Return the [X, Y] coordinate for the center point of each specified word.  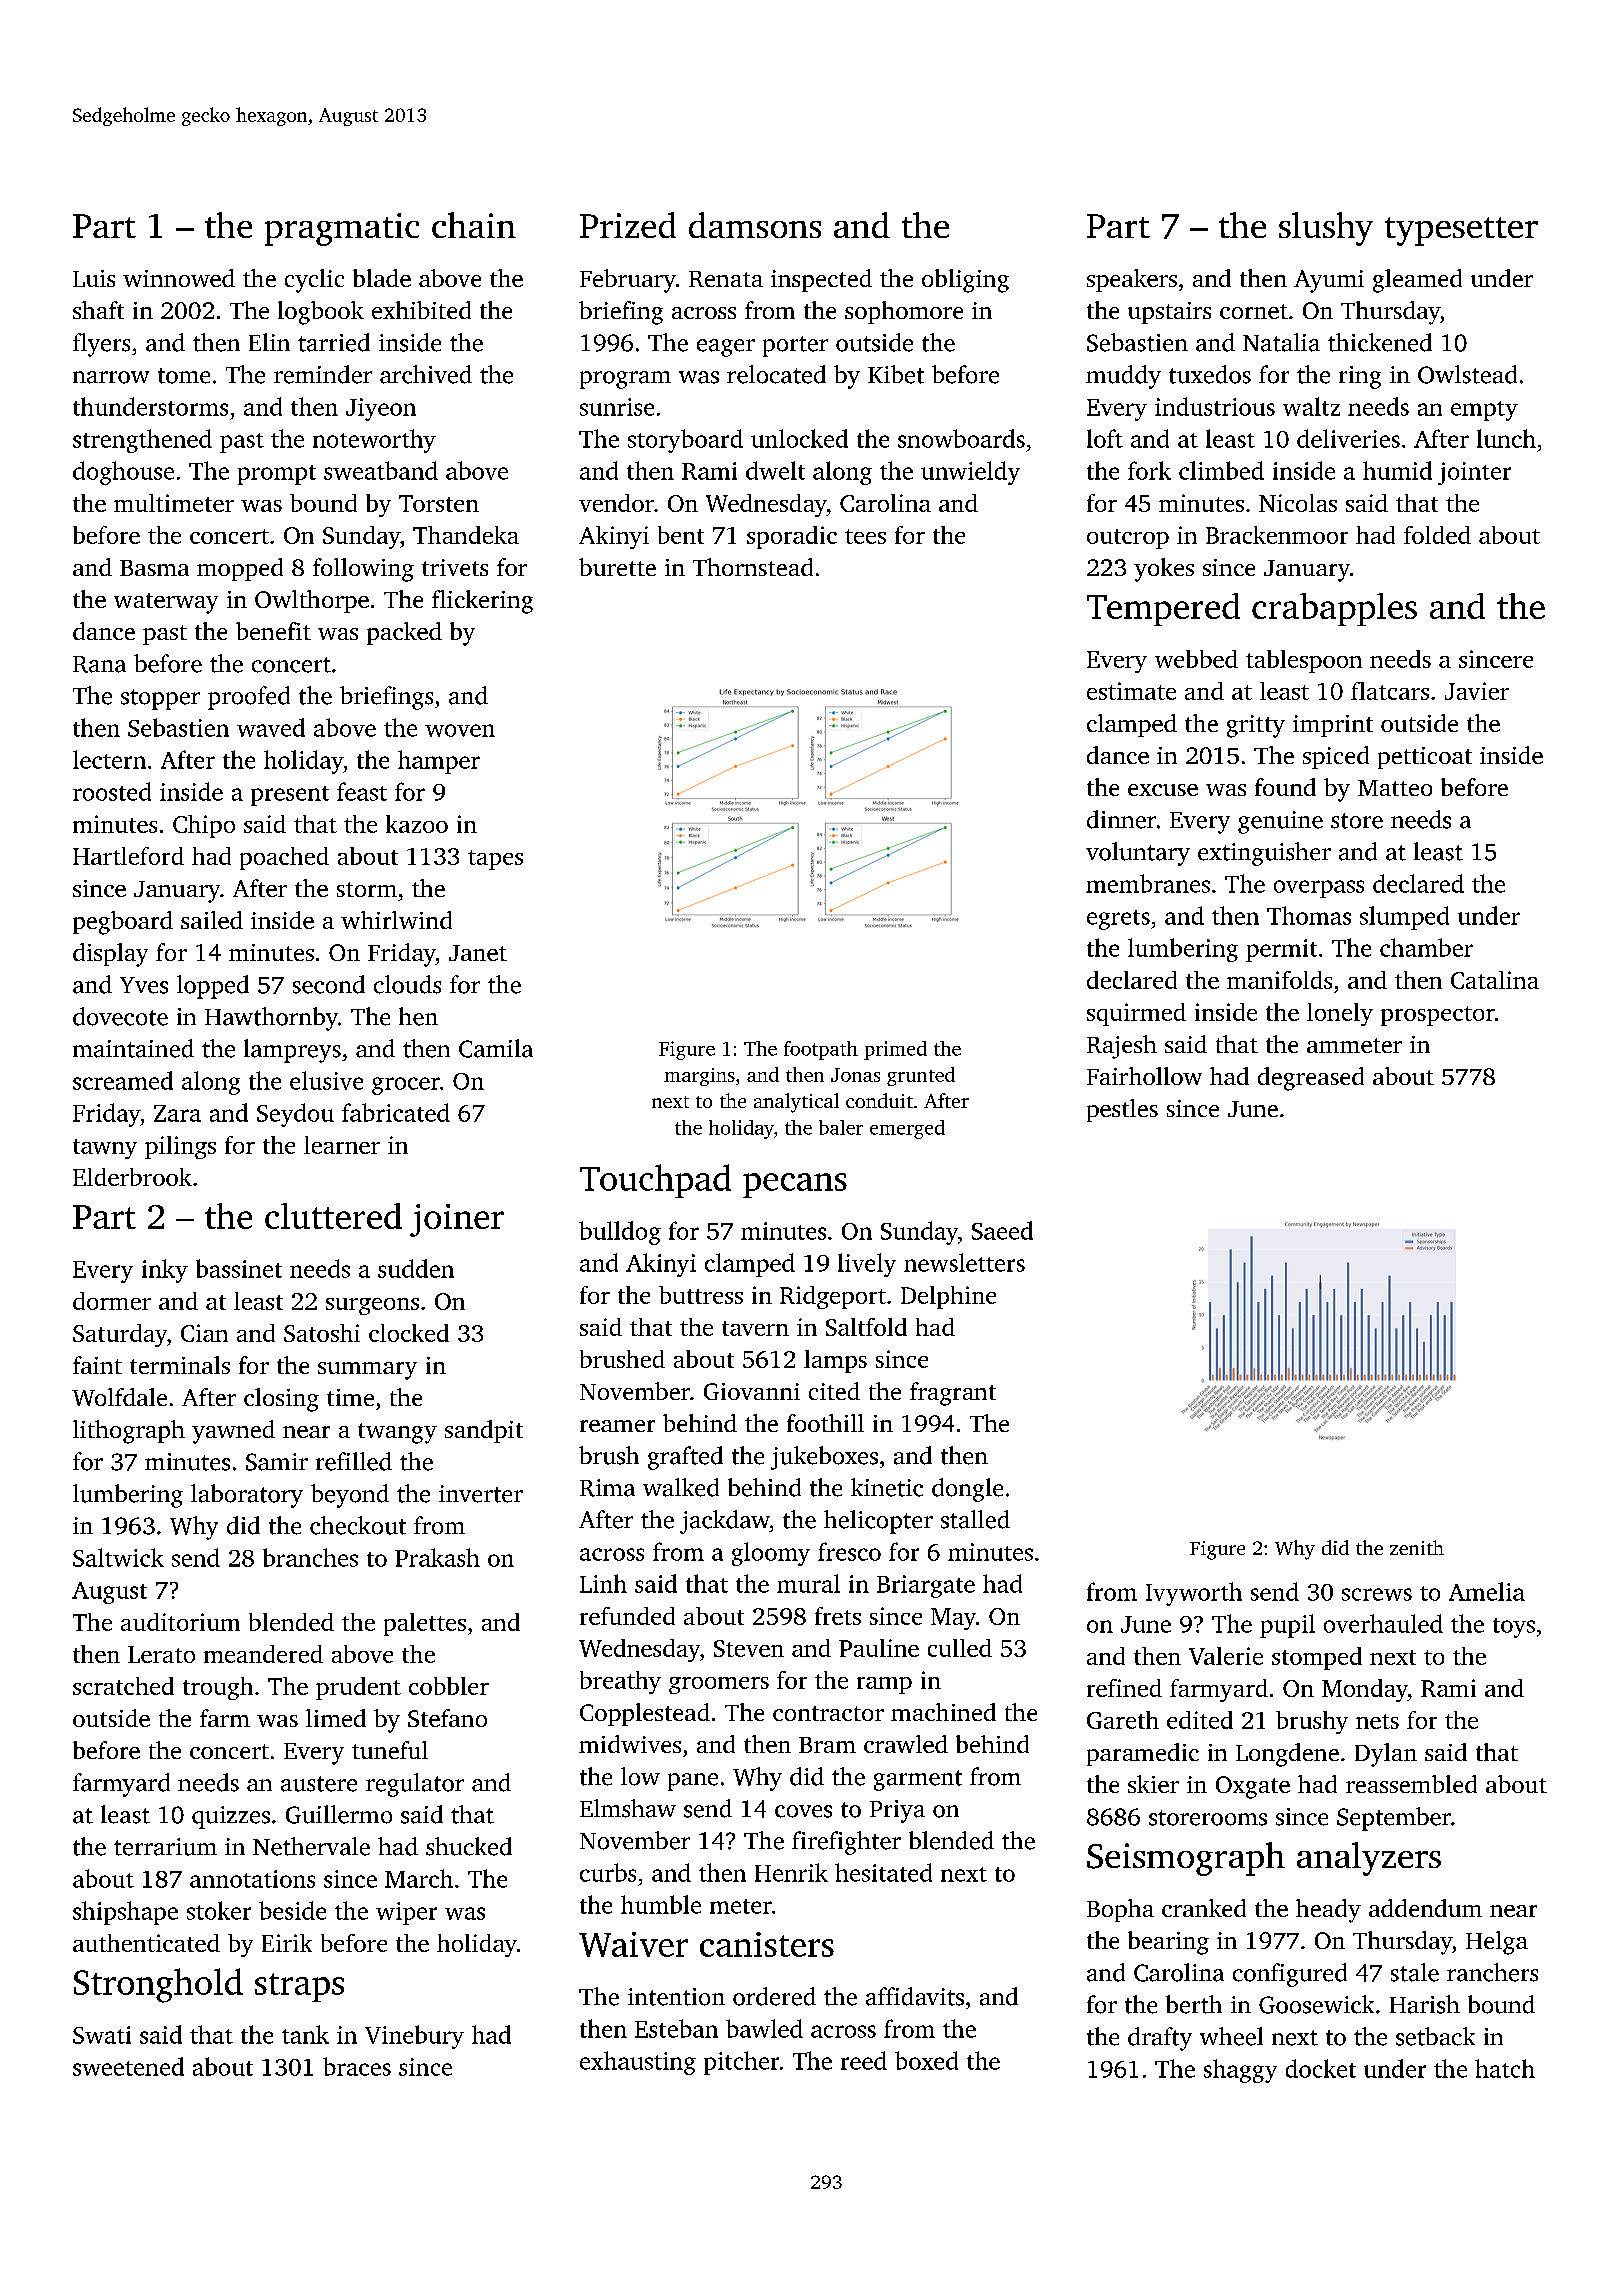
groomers [719, 1685]
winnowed [179, 278]
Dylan [1386, 1755]
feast [362, 791]
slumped [1404, 918]
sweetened [128, 2066]
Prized [628, 225]
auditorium [180, 1622]
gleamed [1417, 281]
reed [864, 2060]
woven [460, 730]
